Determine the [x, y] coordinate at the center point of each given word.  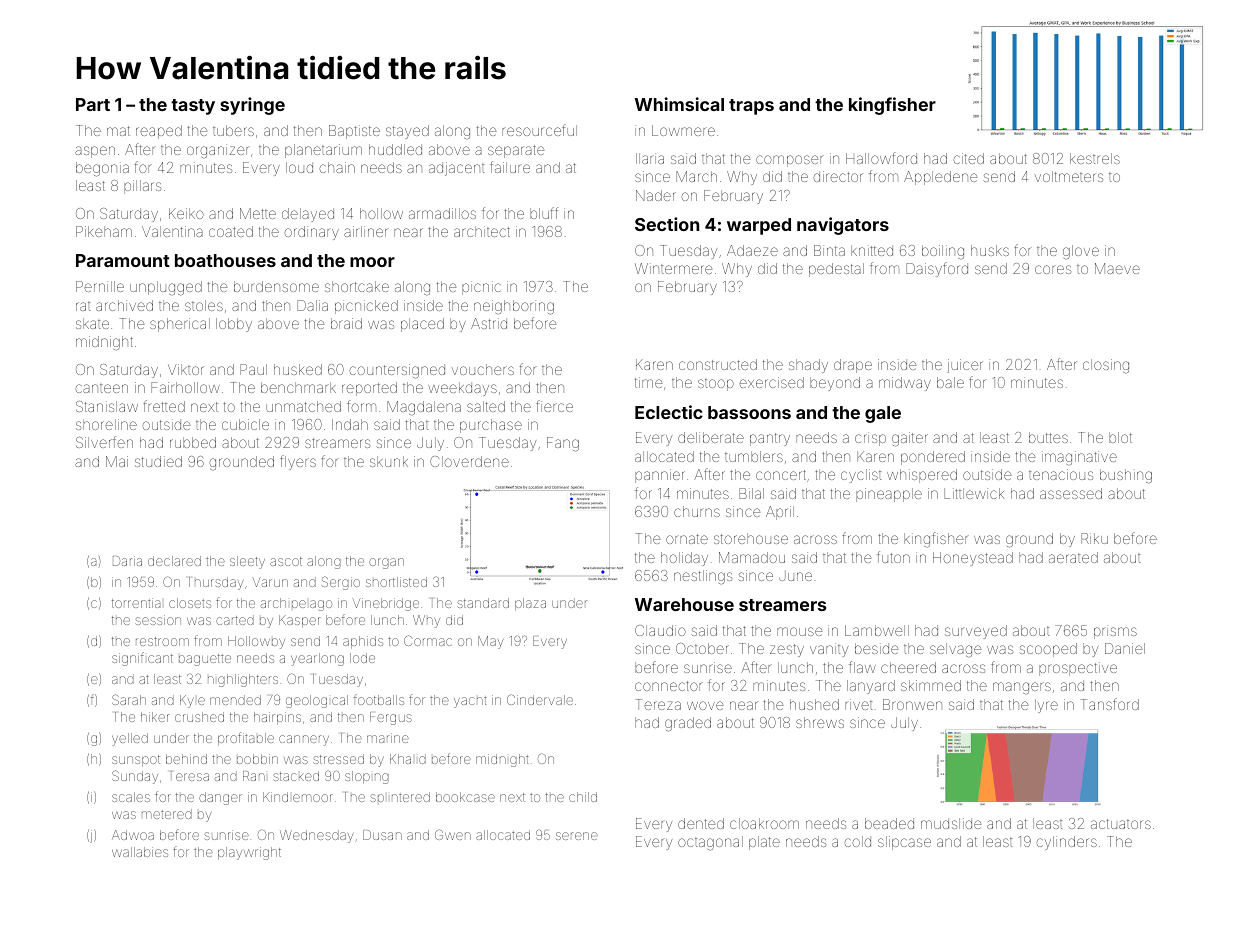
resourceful [539, 130]
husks [990, 250]
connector [669, 686]
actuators [1121, 824]
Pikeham [104, 231]
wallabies [140, 852]
